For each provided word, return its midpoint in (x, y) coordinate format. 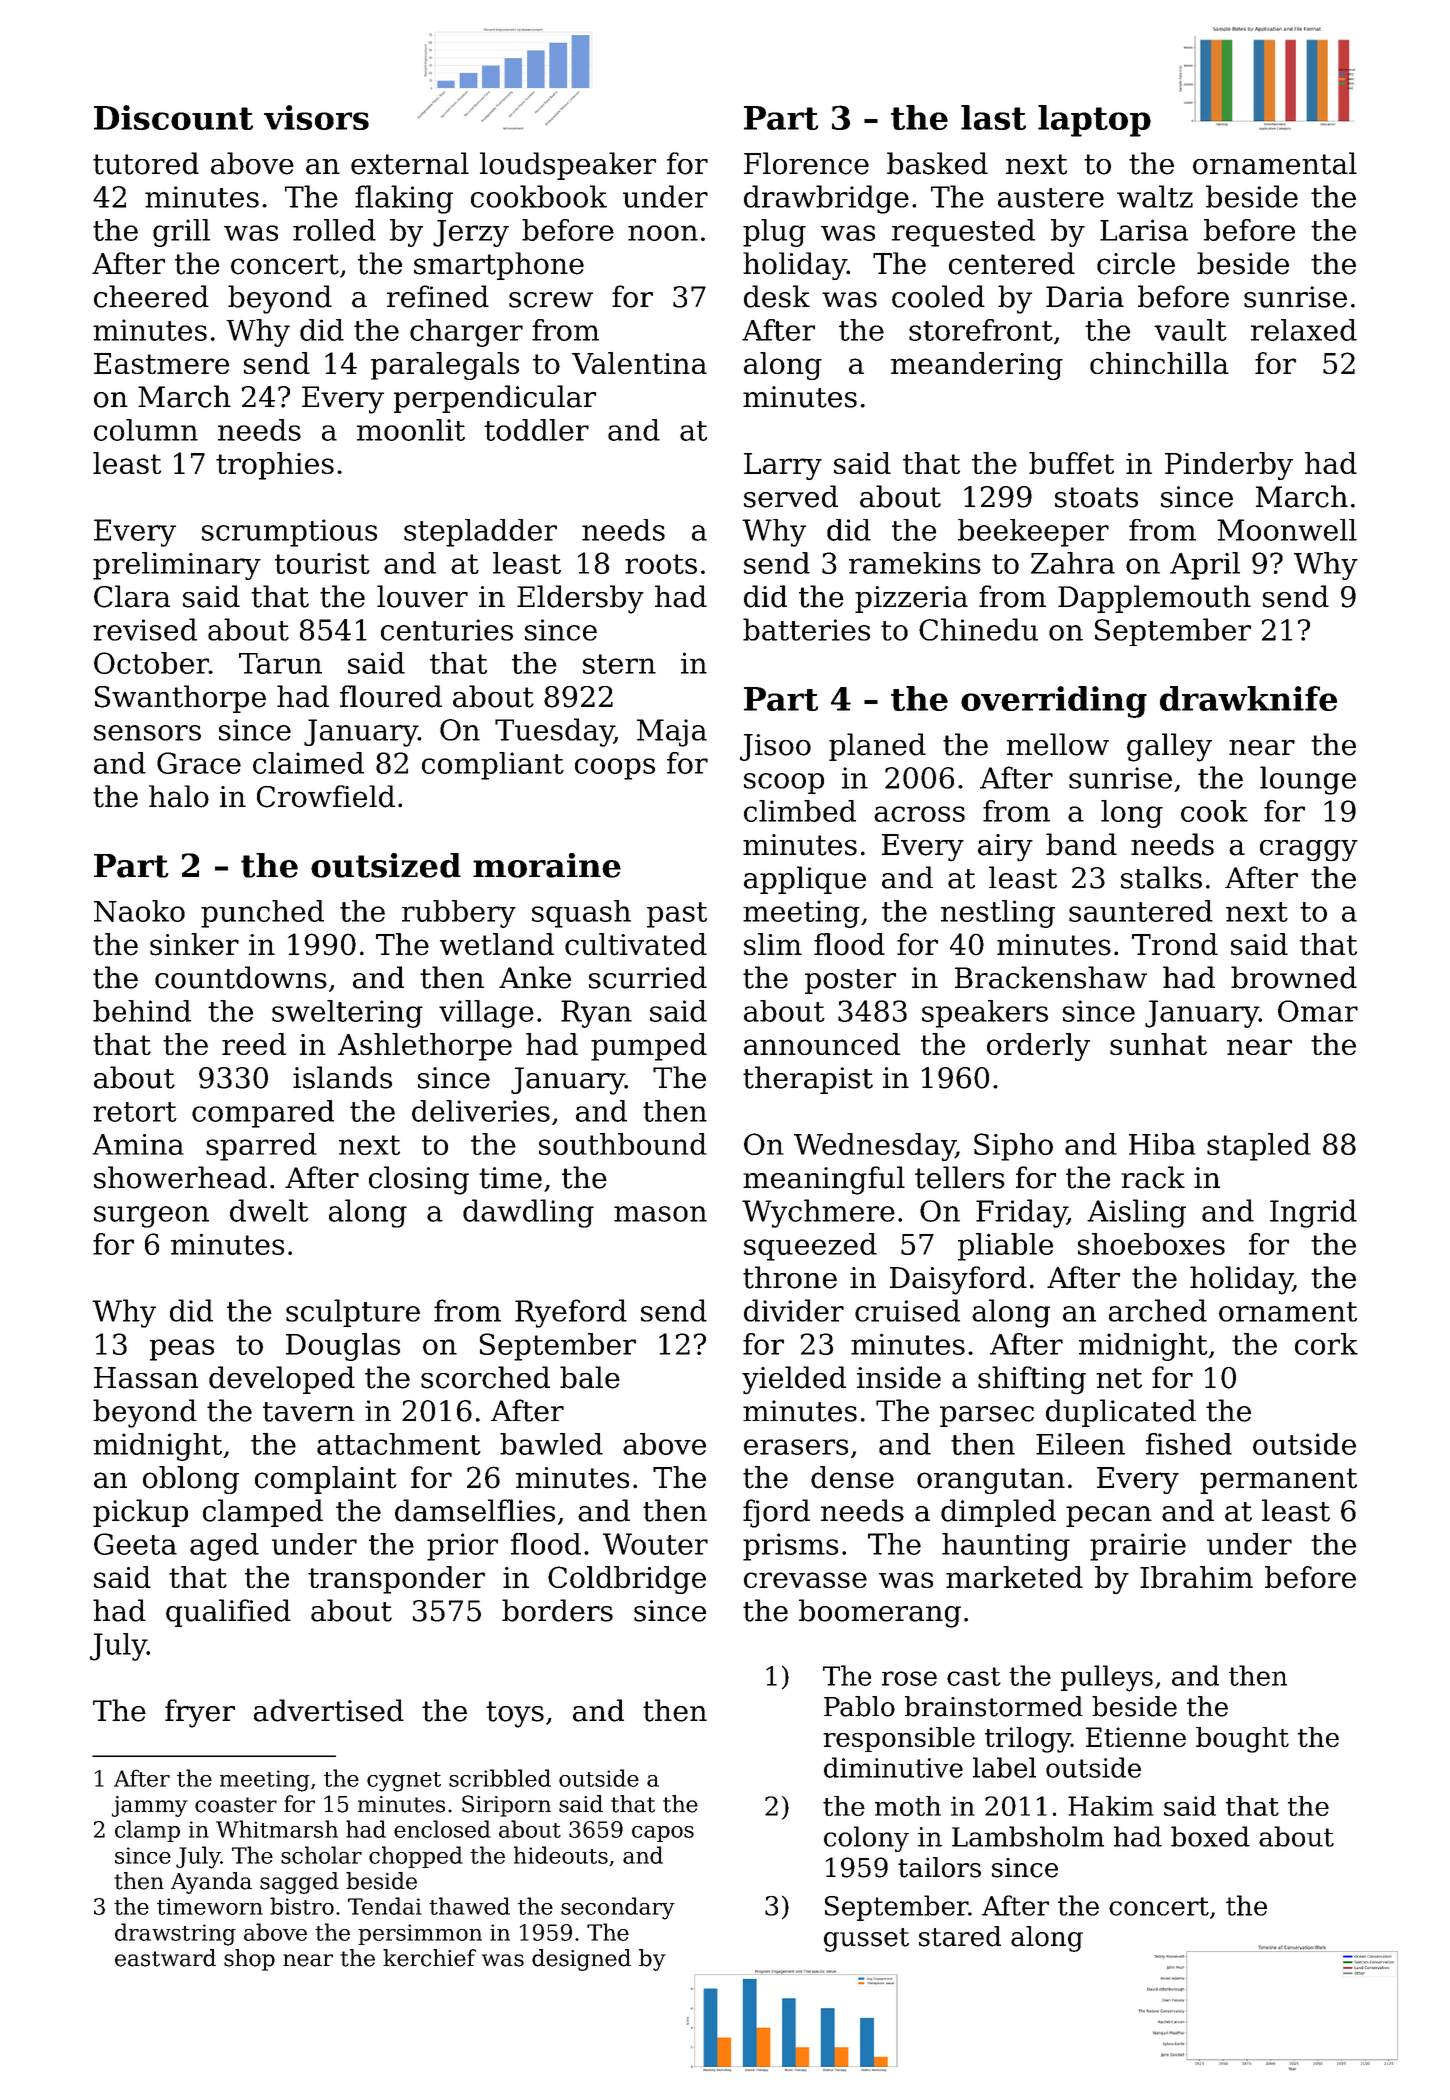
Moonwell (1287, 530)
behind (142, 1011)
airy (1005, 847)
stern (619, 664)
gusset (866, 1940)
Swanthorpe (180, 699)
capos (663, 1834)
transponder (396, 1580)
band (1081, 844)
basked (937, 163)
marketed (1014, 1577)
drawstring (175, 1934)
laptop (1094, 121)
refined (438, 296)
